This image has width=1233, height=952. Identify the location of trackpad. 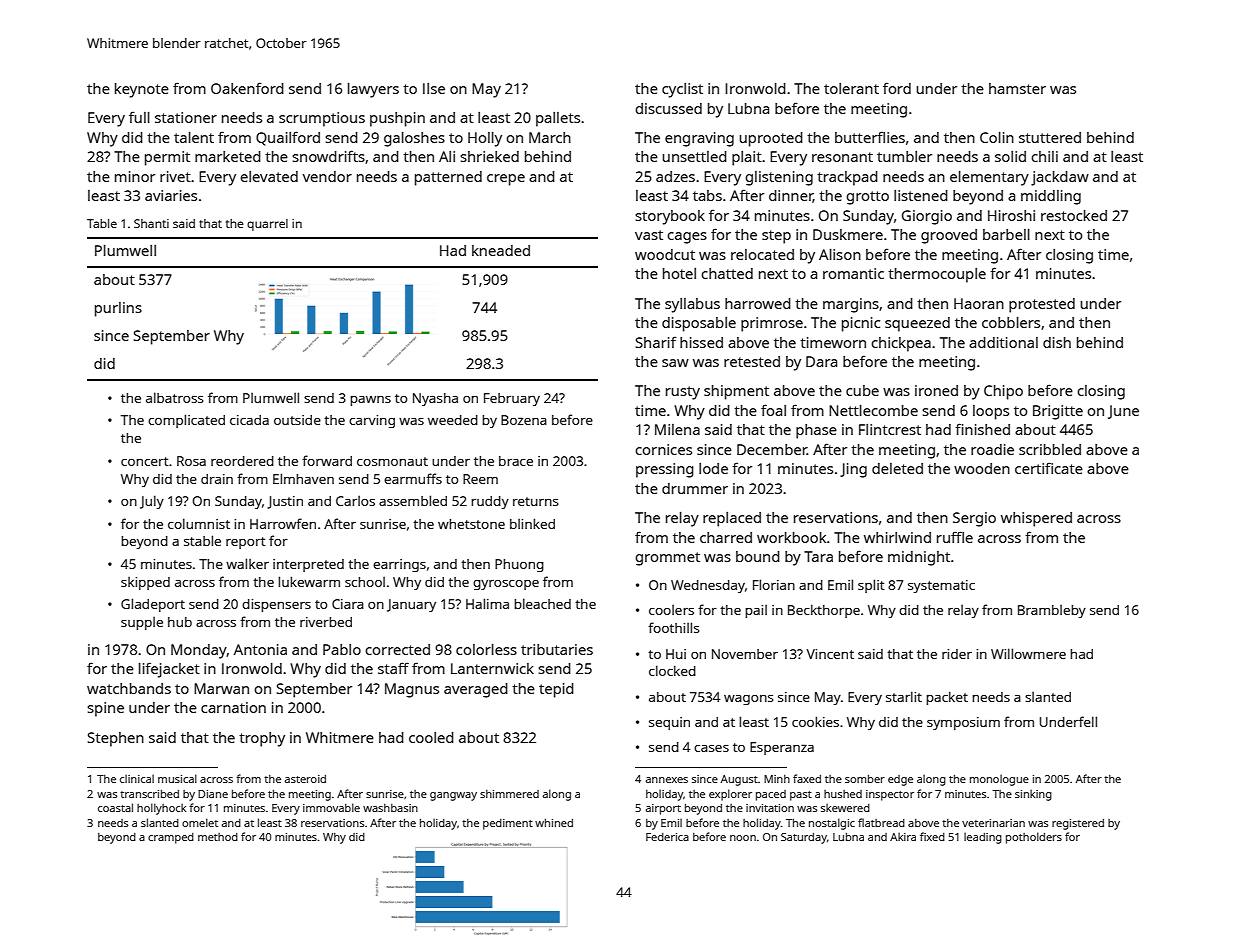
(847, 178).
